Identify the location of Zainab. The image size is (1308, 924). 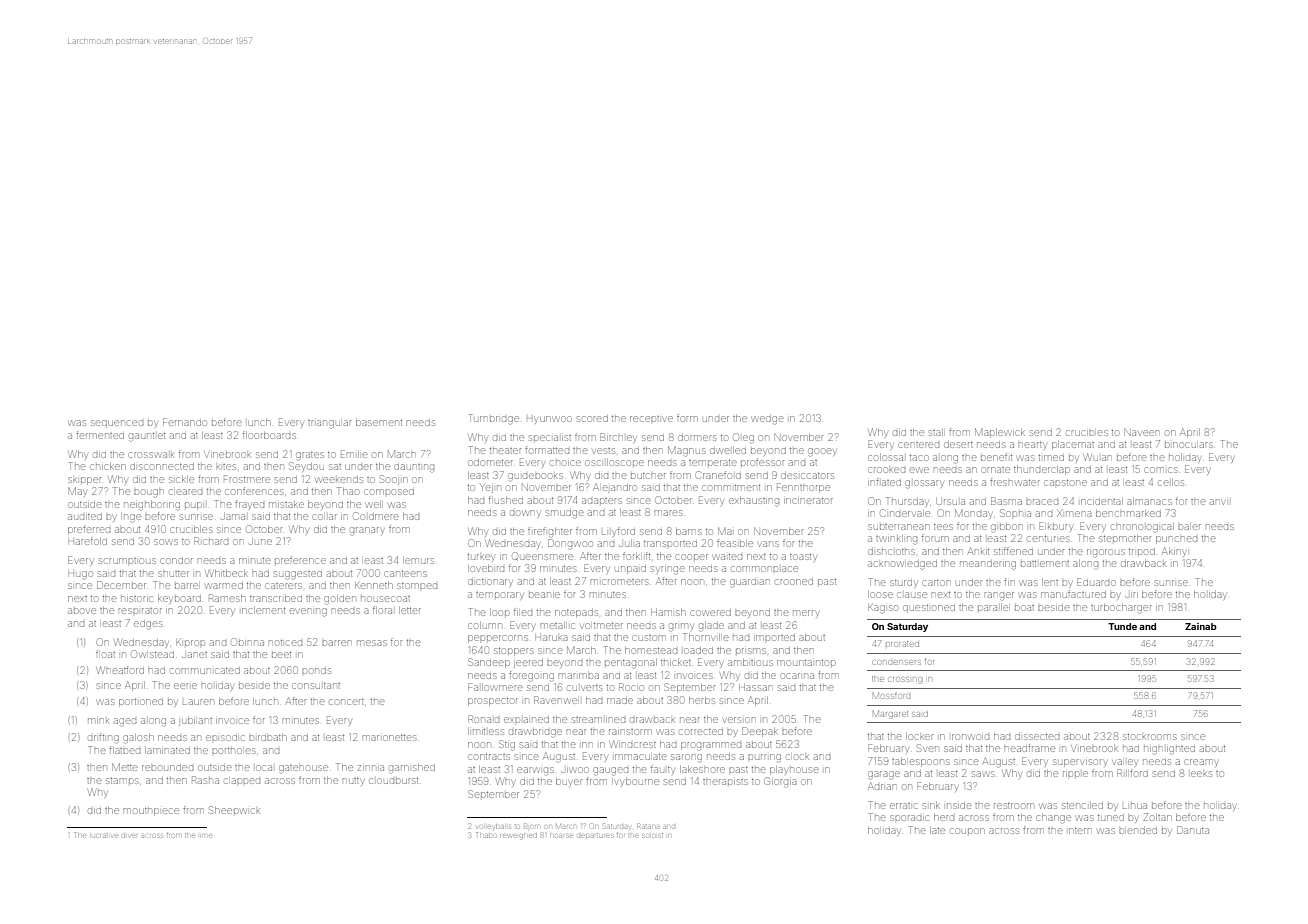
(1201, 626).
